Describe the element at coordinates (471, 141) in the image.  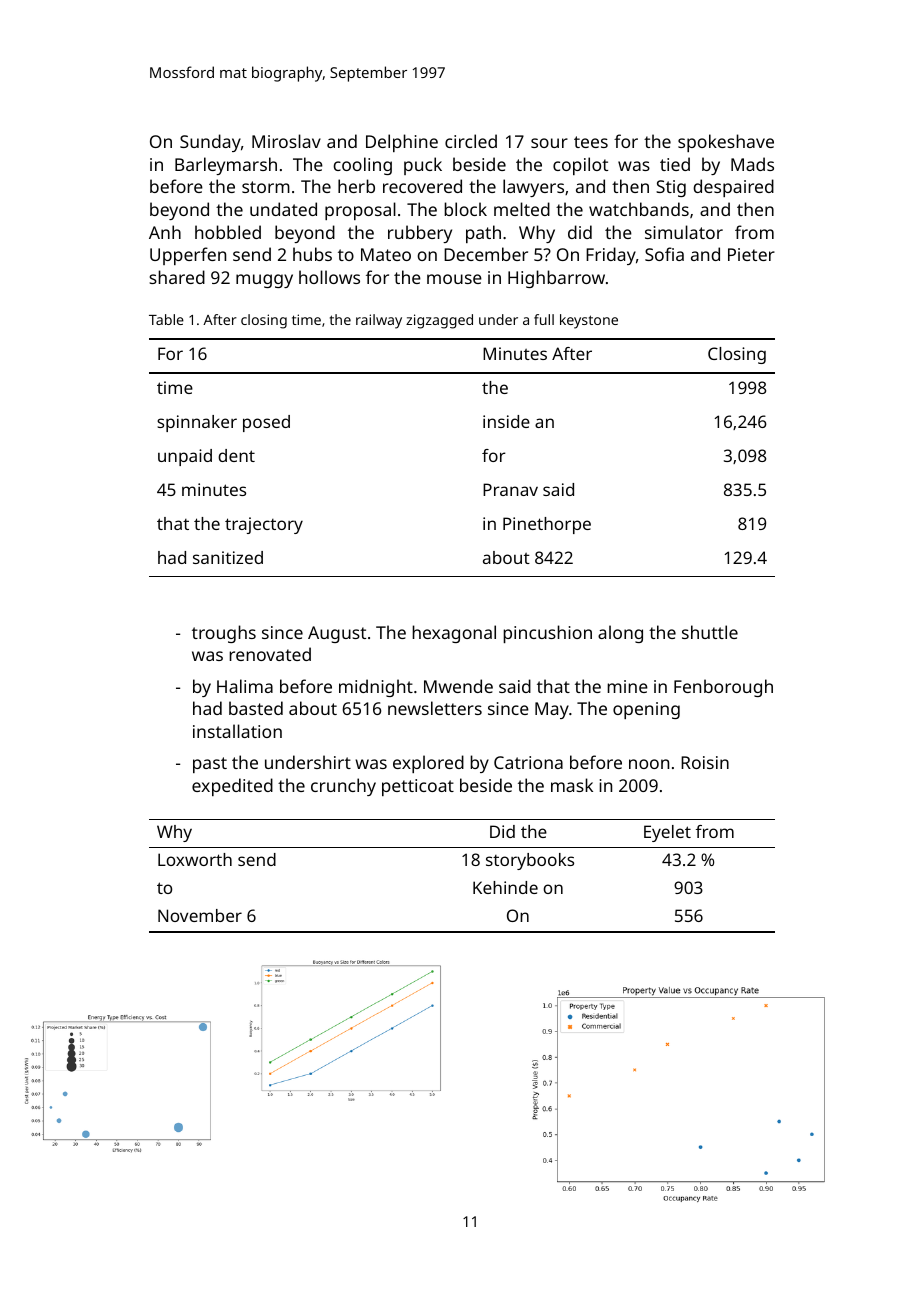
I see `circled` at that location.
